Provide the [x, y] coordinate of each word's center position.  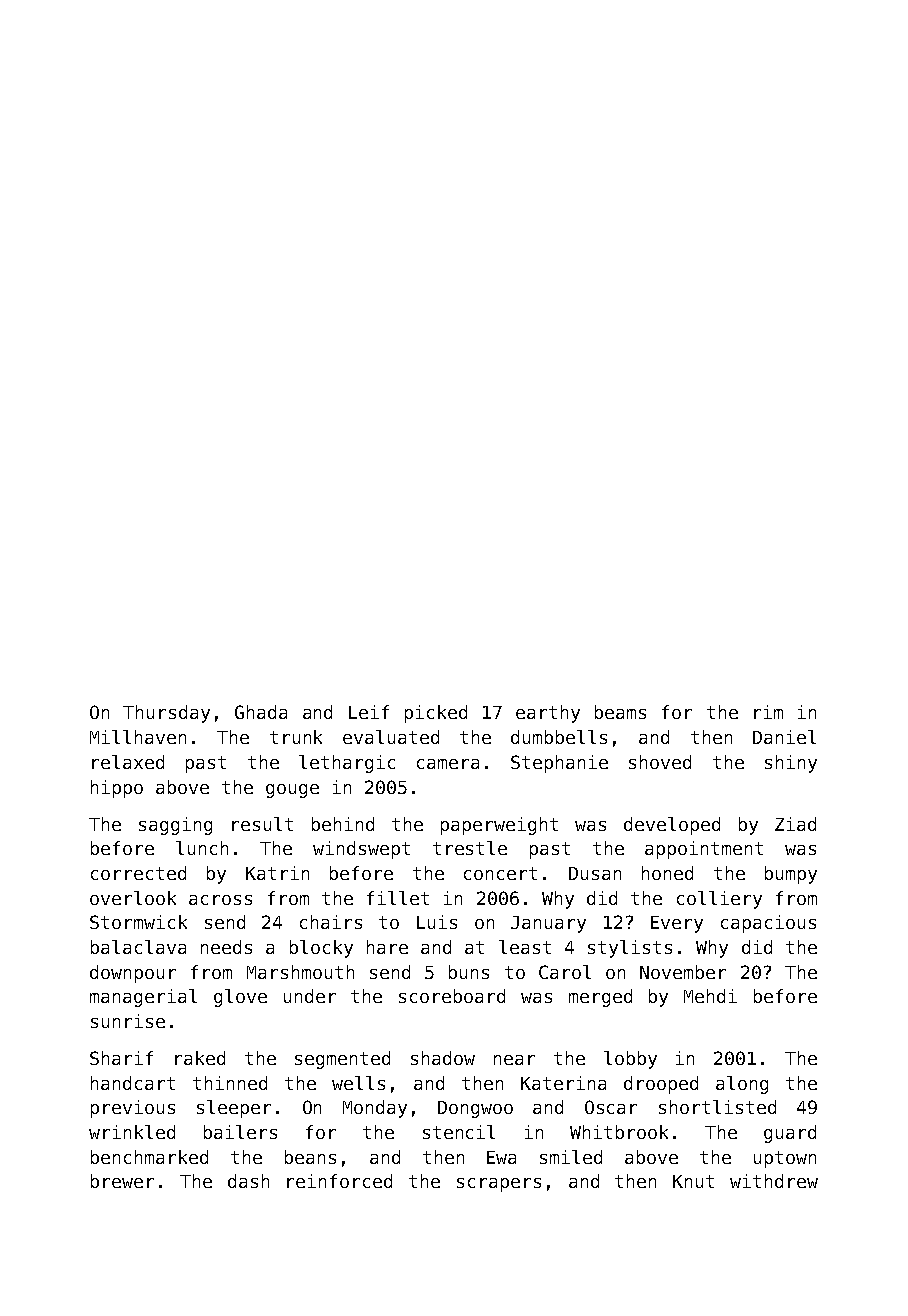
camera [448, 764]
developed [672, 826]
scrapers [499, 1185]
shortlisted [717, 1107]
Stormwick [138, 922]
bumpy [791, 875]
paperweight [499, 826]
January [548, 924]
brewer [122, 1181]
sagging [175, 826]
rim [768, 712]
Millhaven [138, 737]
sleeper [234, 1109]
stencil [459, 1132]
